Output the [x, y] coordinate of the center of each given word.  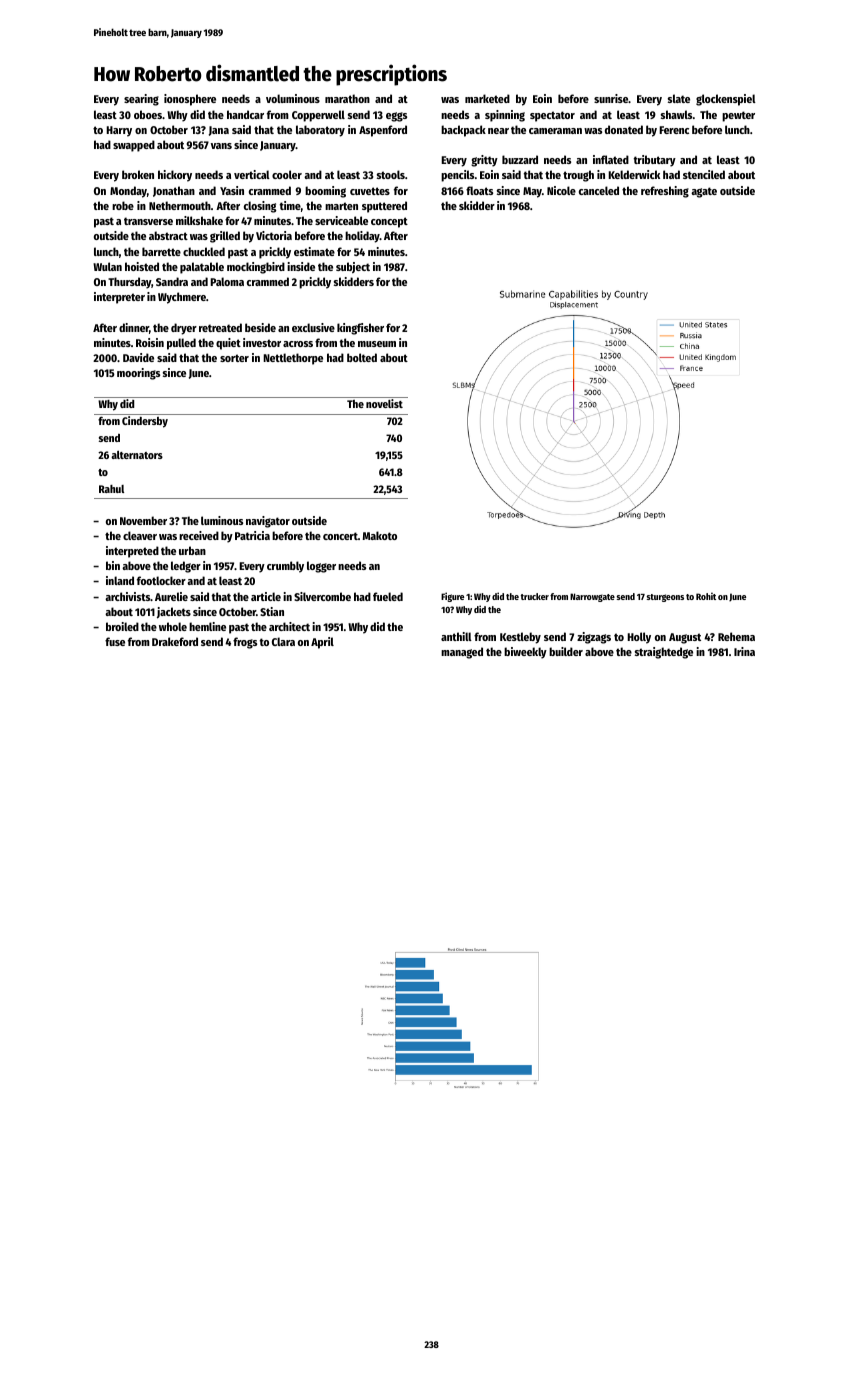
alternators [137, 455]
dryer [184, 329]
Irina [744, 651]
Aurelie [171, 596]
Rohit [706, 596]
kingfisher [360, 329]
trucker [535, 596]
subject [353, 267]
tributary [655, 161]
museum [377, 344]
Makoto [380, 535]
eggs [396, 117]
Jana [219, 131]
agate [704, 192]
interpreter [119, 298]
